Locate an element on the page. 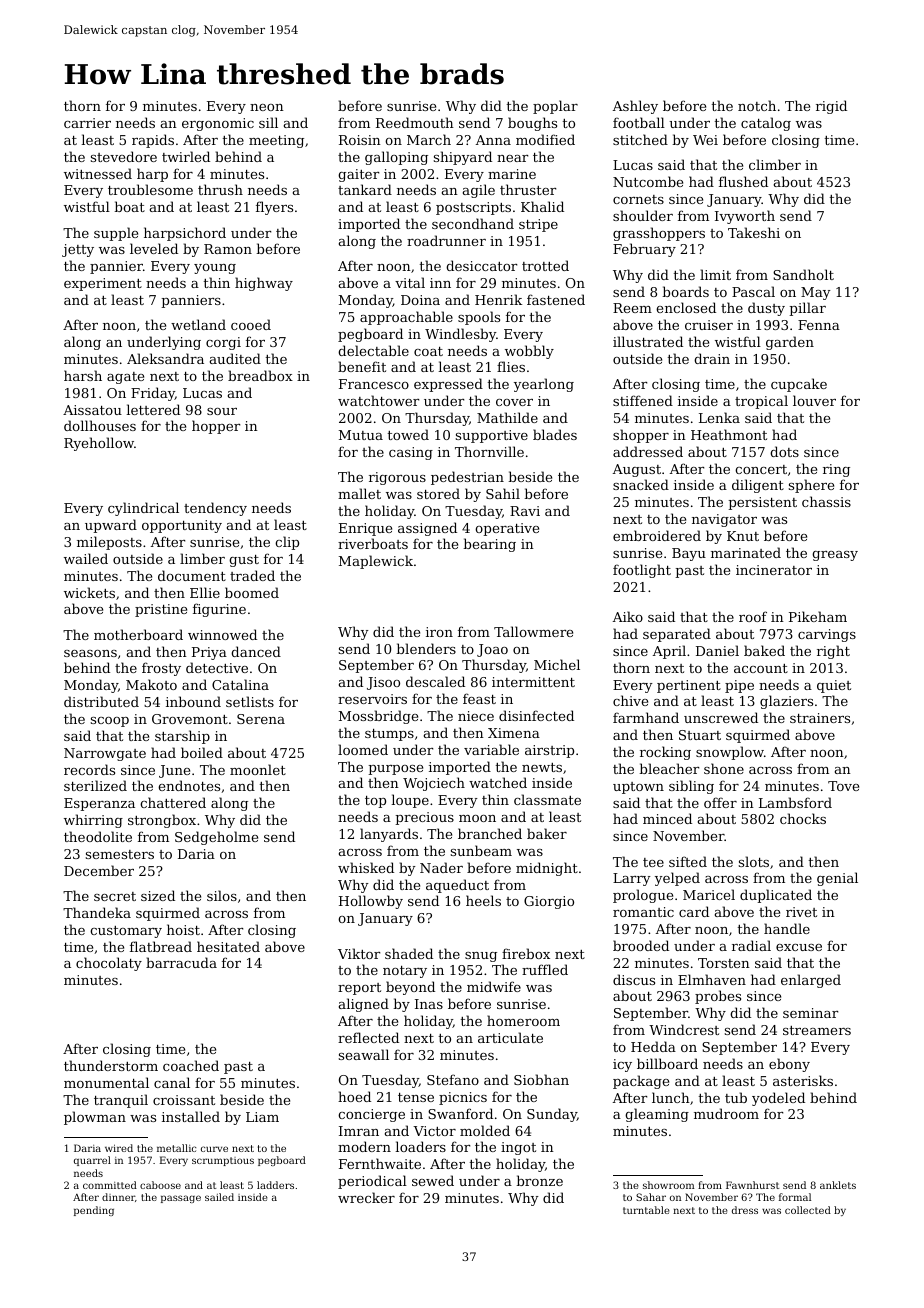 The height and width of the image is (1308, 924). tense is located at coordinates (416, 1097).
